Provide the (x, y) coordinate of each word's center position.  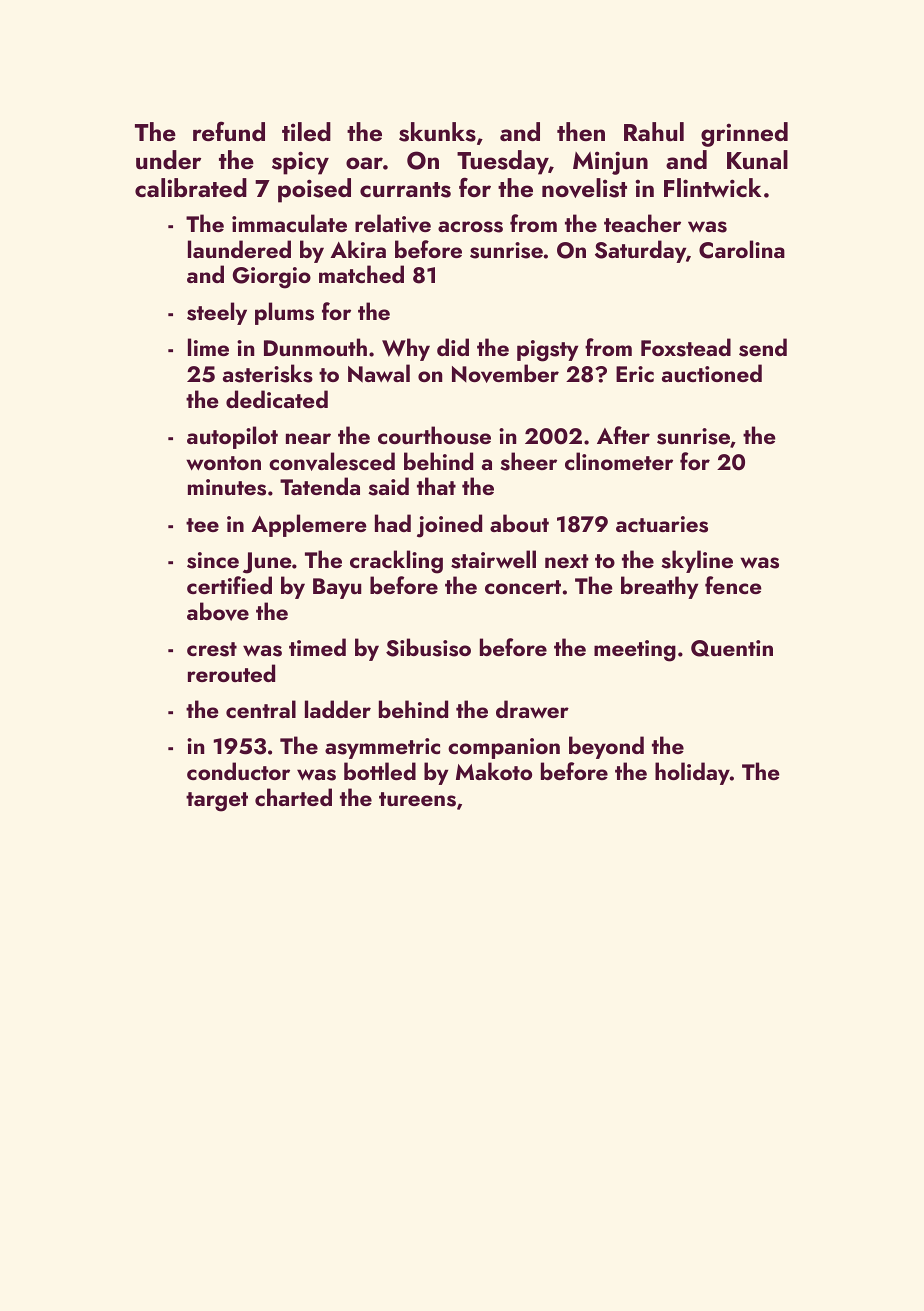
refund (229, 131)
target (217, 802)
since (213, 560)
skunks (437, 132)
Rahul (654, 131)
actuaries (662, 524)
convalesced (332, 461)
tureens (417, 799)
